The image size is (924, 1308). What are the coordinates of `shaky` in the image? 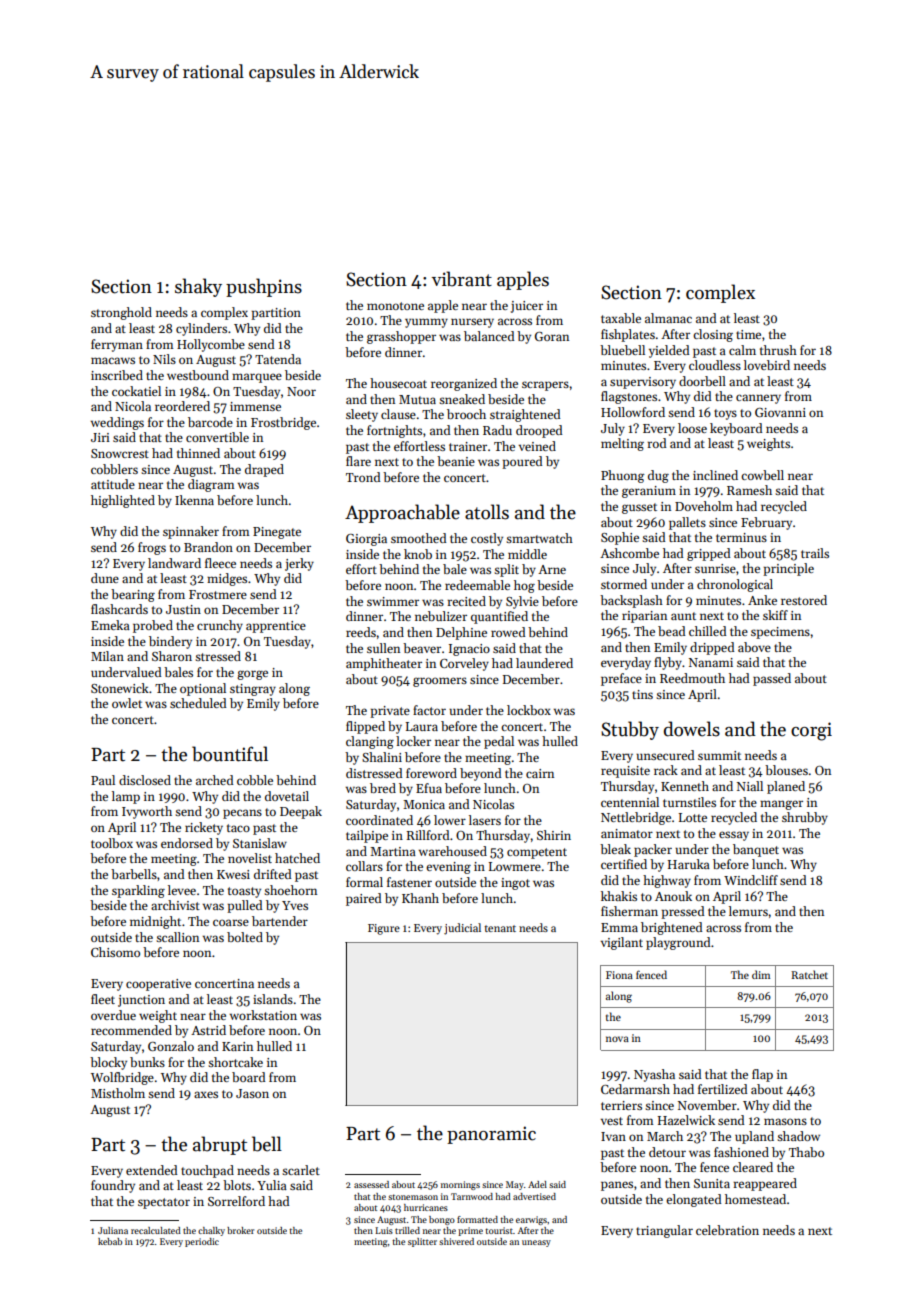 It's located at (198, 287).
